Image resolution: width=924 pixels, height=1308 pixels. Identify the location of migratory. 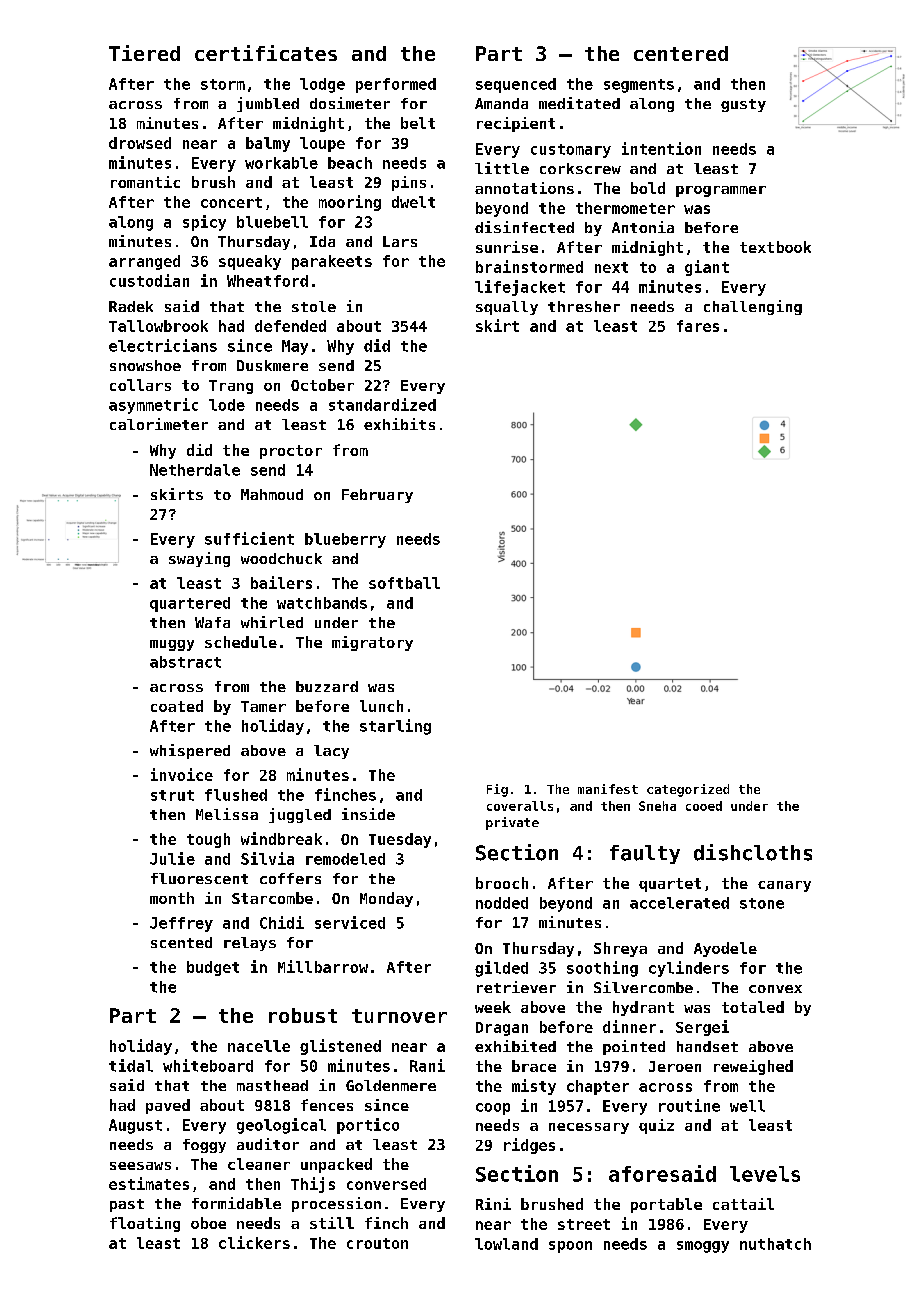
(372, 643).
